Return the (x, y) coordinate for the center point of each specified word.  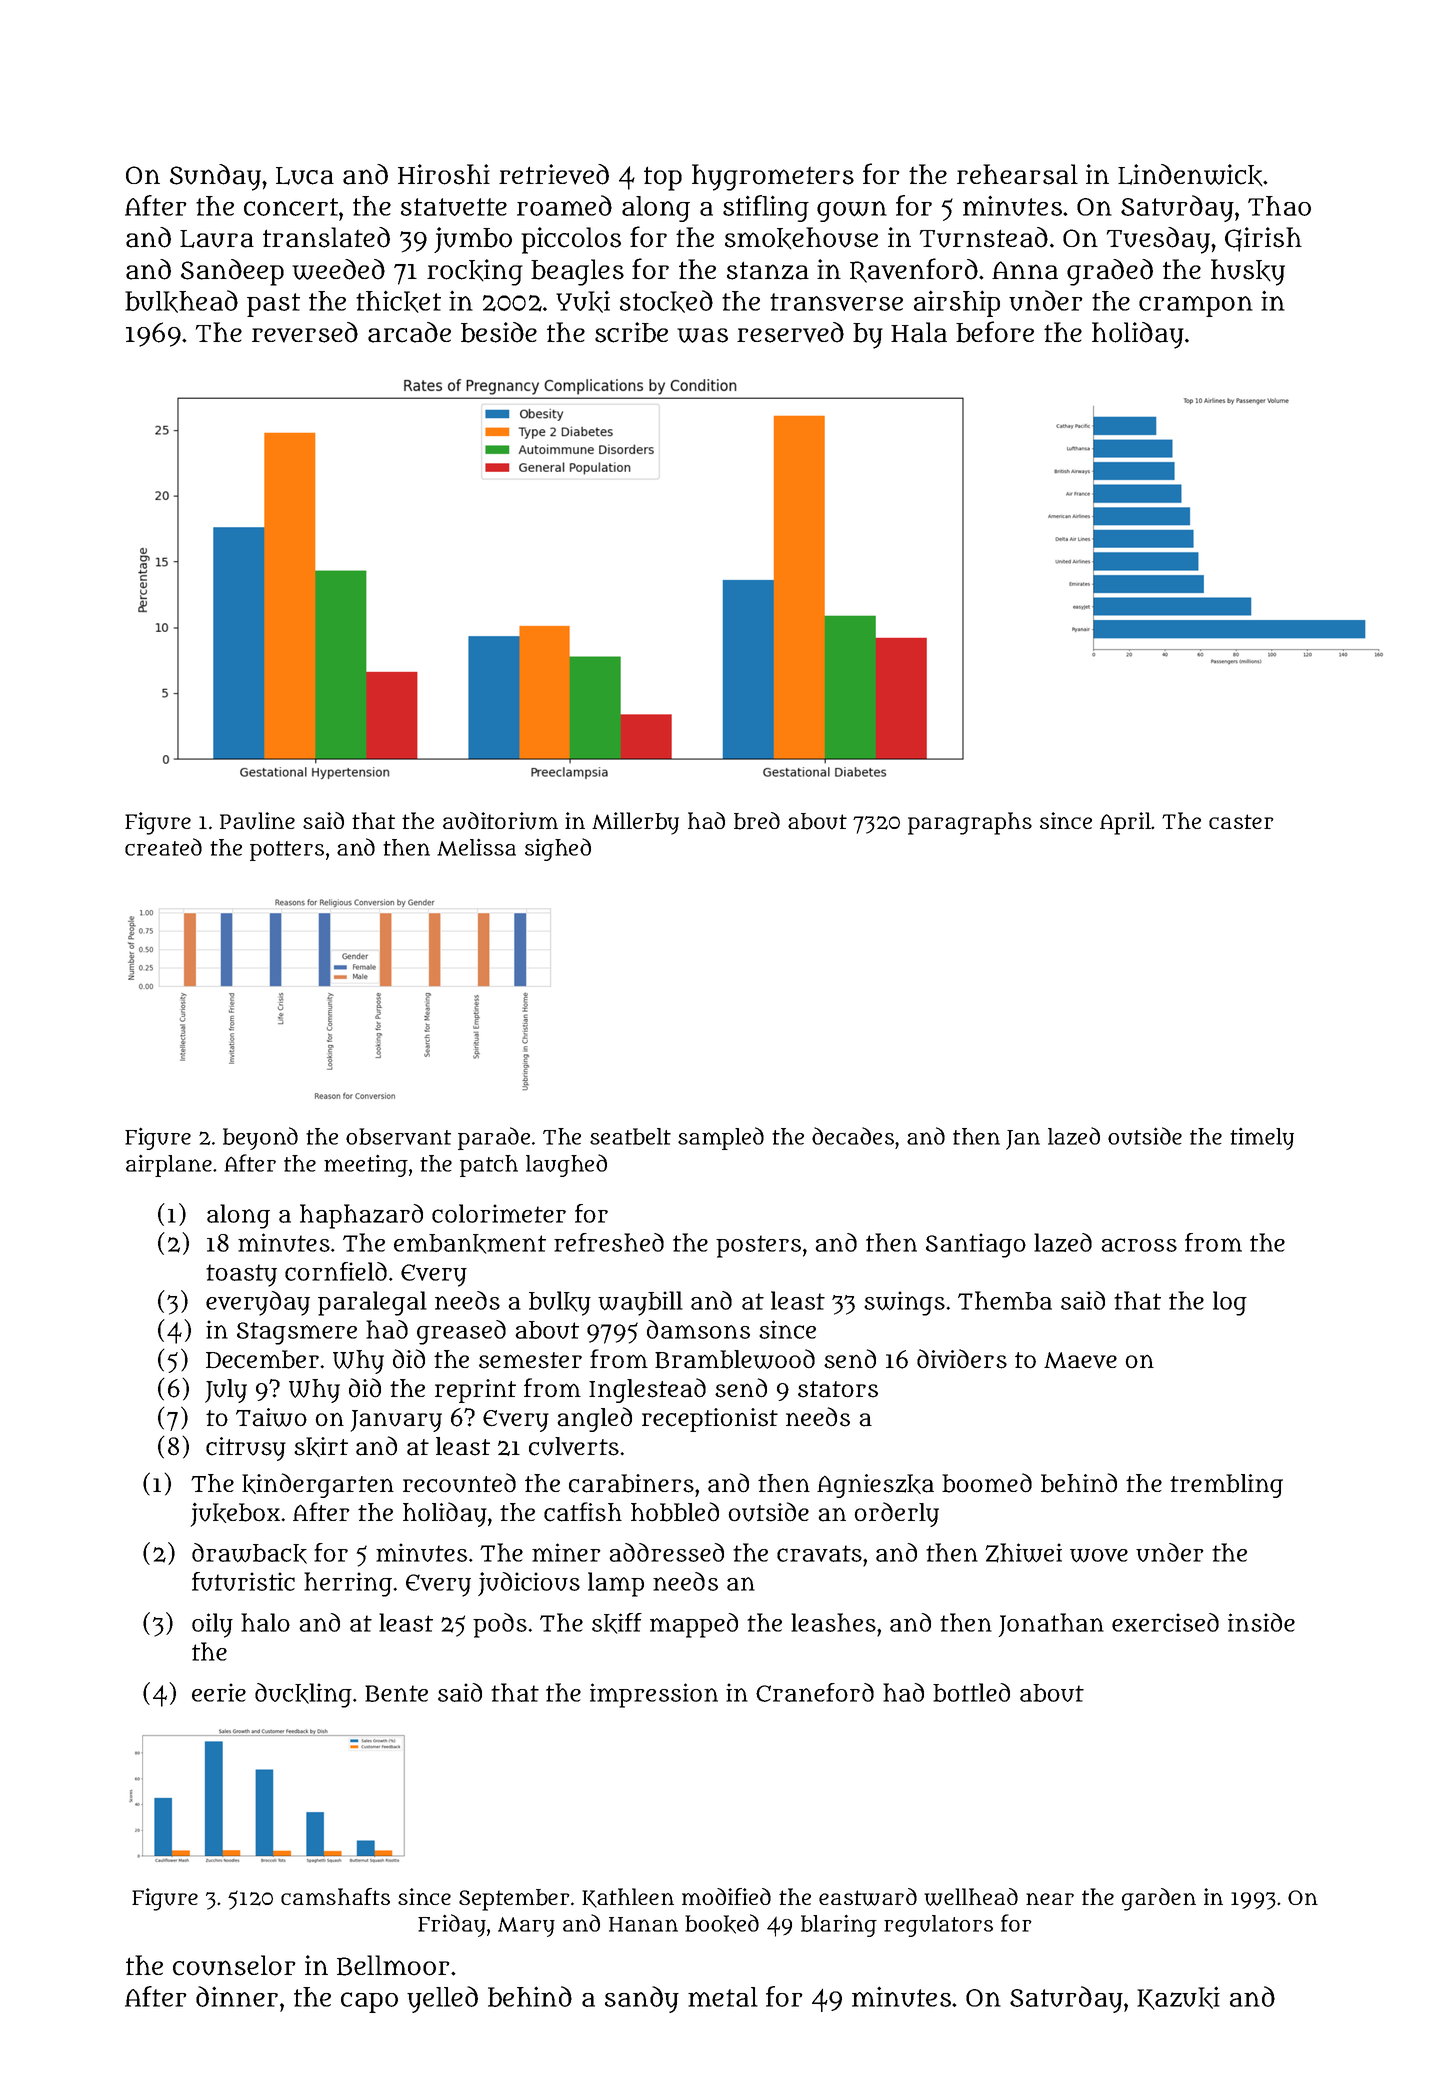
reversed (305, 332)
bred (757, 821)
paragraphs (970, 823)
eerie (219, 1692)
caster (1241, 821)
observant (398, 1136)
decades (853, 1136)
